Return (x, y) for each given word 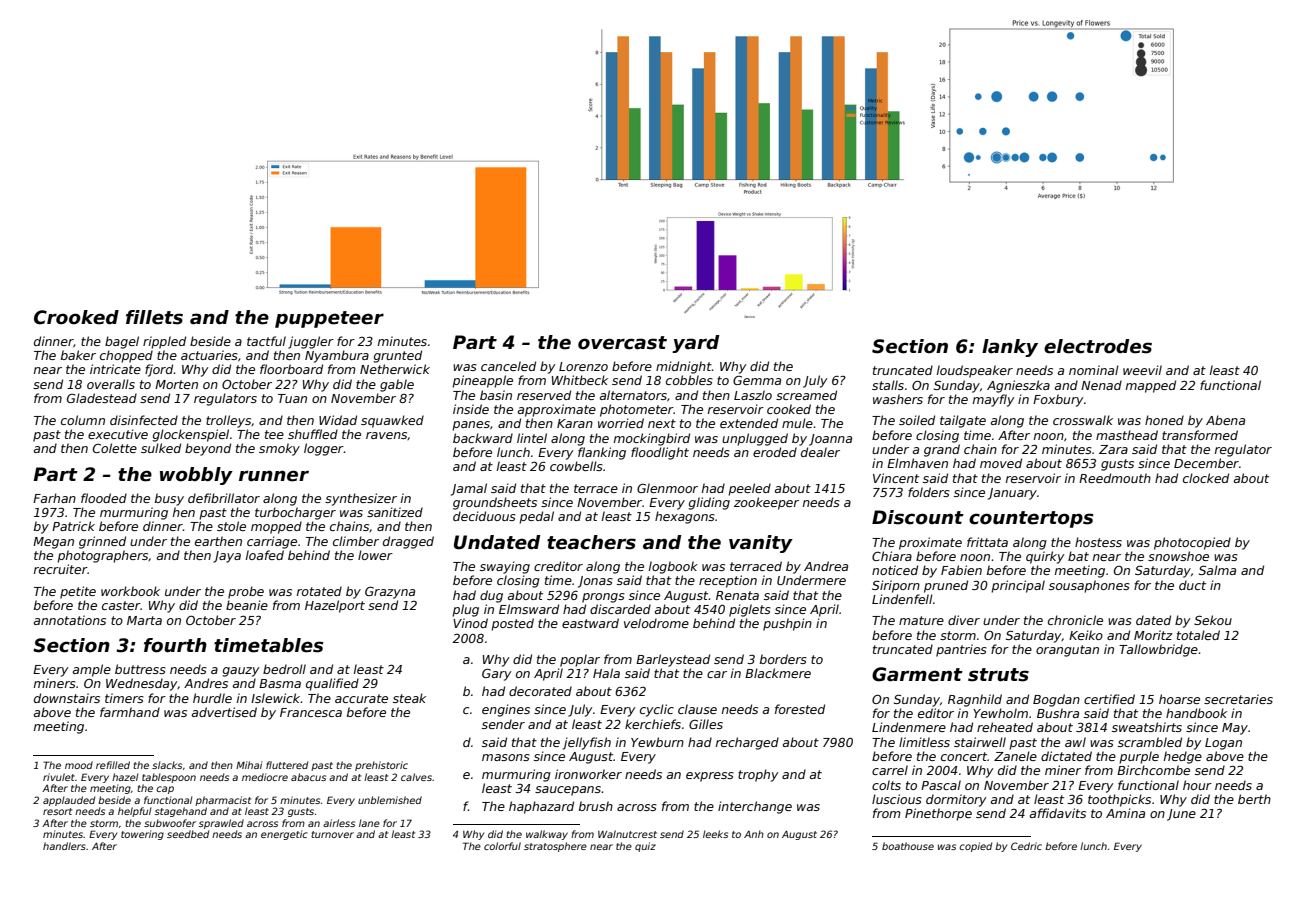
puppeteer (329, 319)
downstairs (67, 698)
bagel (122, 342)
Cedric (1026, 846)
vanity (761, 544)
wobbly (196, 476)
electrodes (1098, 346)
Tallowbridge (1158, 650)
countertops (1031, 519)
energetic (284, 835)
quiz (645, 847)
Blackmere (778, 673)
